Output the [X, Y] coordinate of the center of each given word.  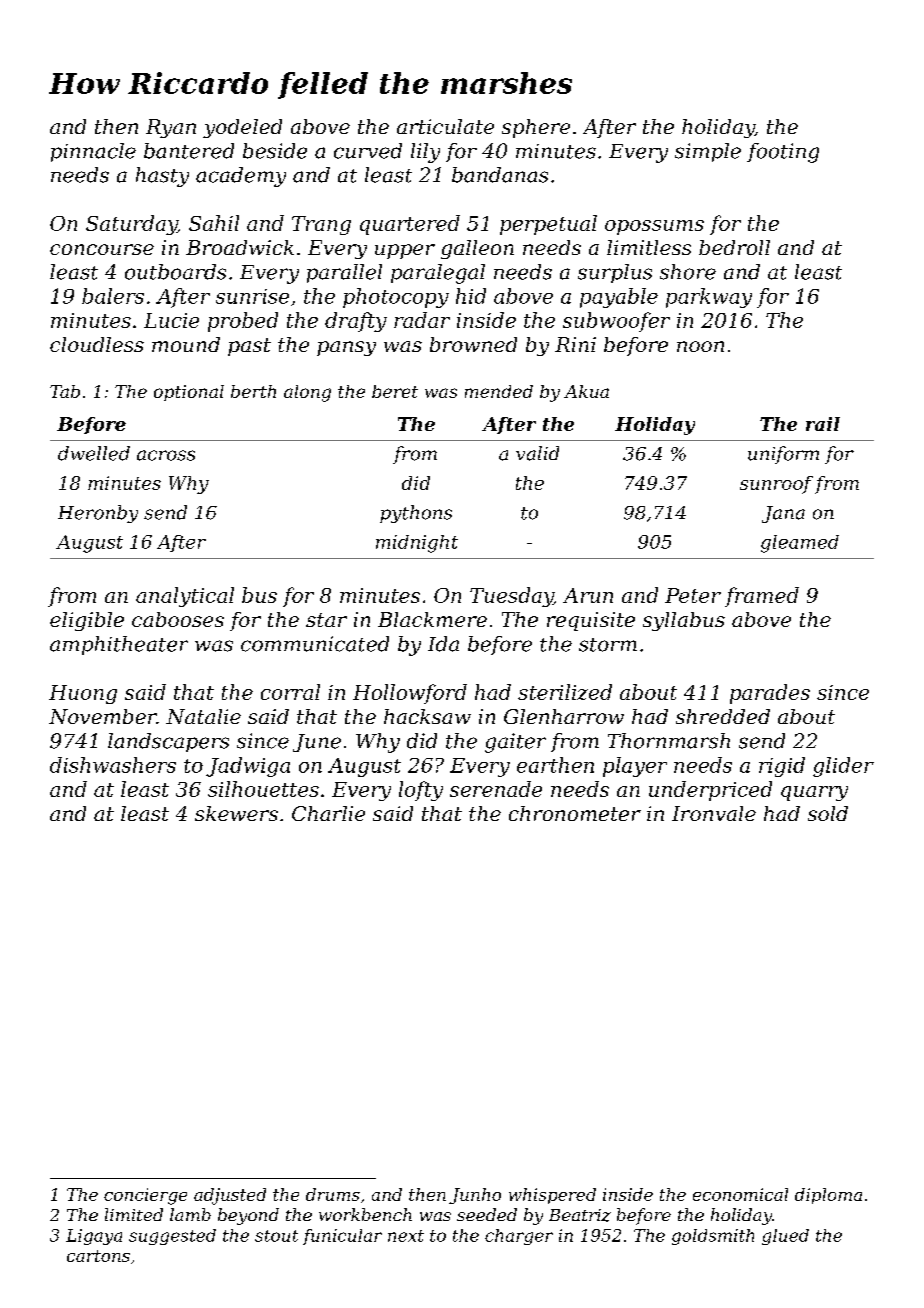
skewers [236, 813]
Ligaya [94, 1237]
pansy [346, 348]
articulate [445, 126]
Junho [475, 1196]
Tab [65, 391]
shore [688, 272]
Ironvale [714, 813]
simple [708, 152]
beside [275, 151]
